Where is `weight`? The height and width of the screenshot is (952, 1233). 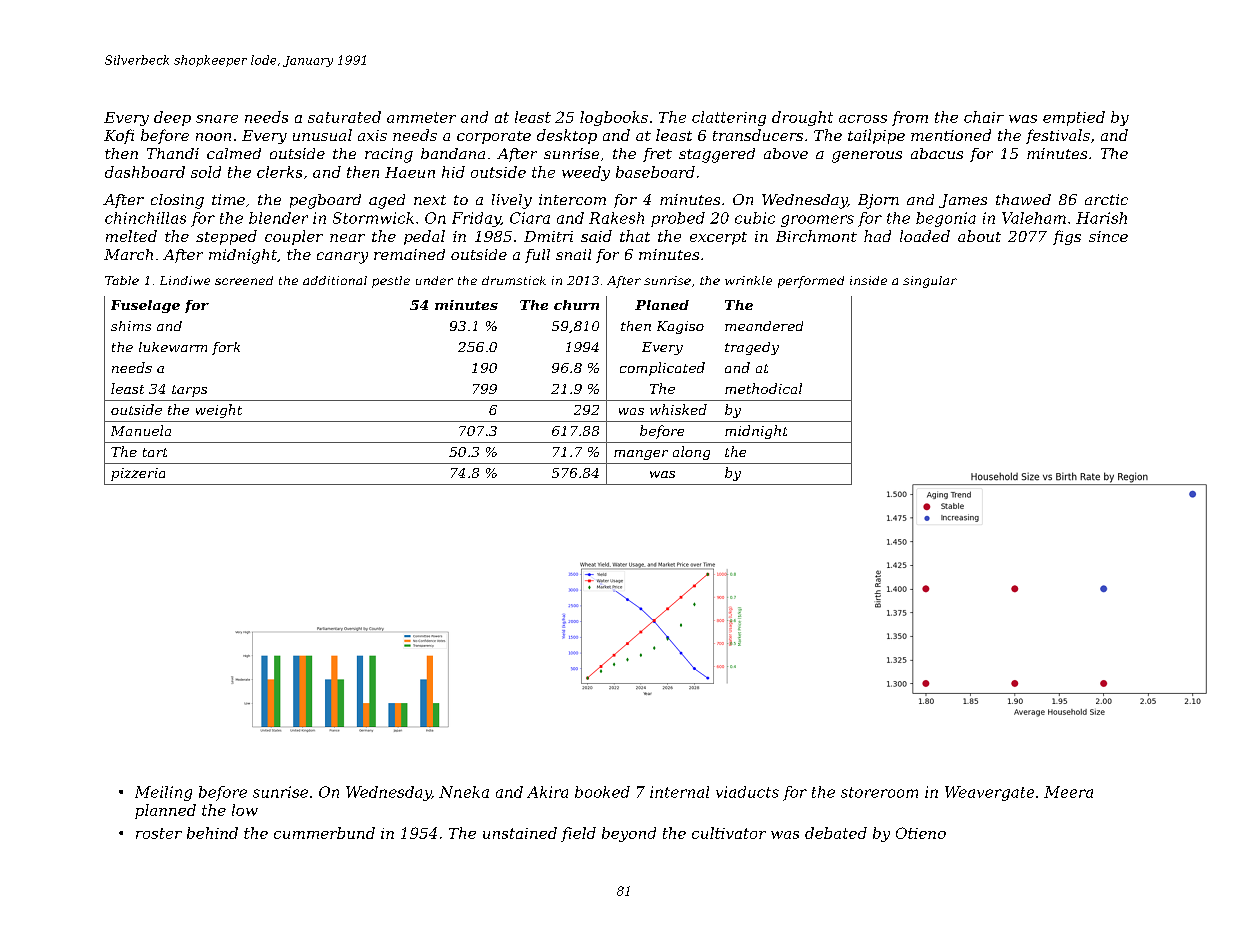 weight is located at coordinates (219, 411).
